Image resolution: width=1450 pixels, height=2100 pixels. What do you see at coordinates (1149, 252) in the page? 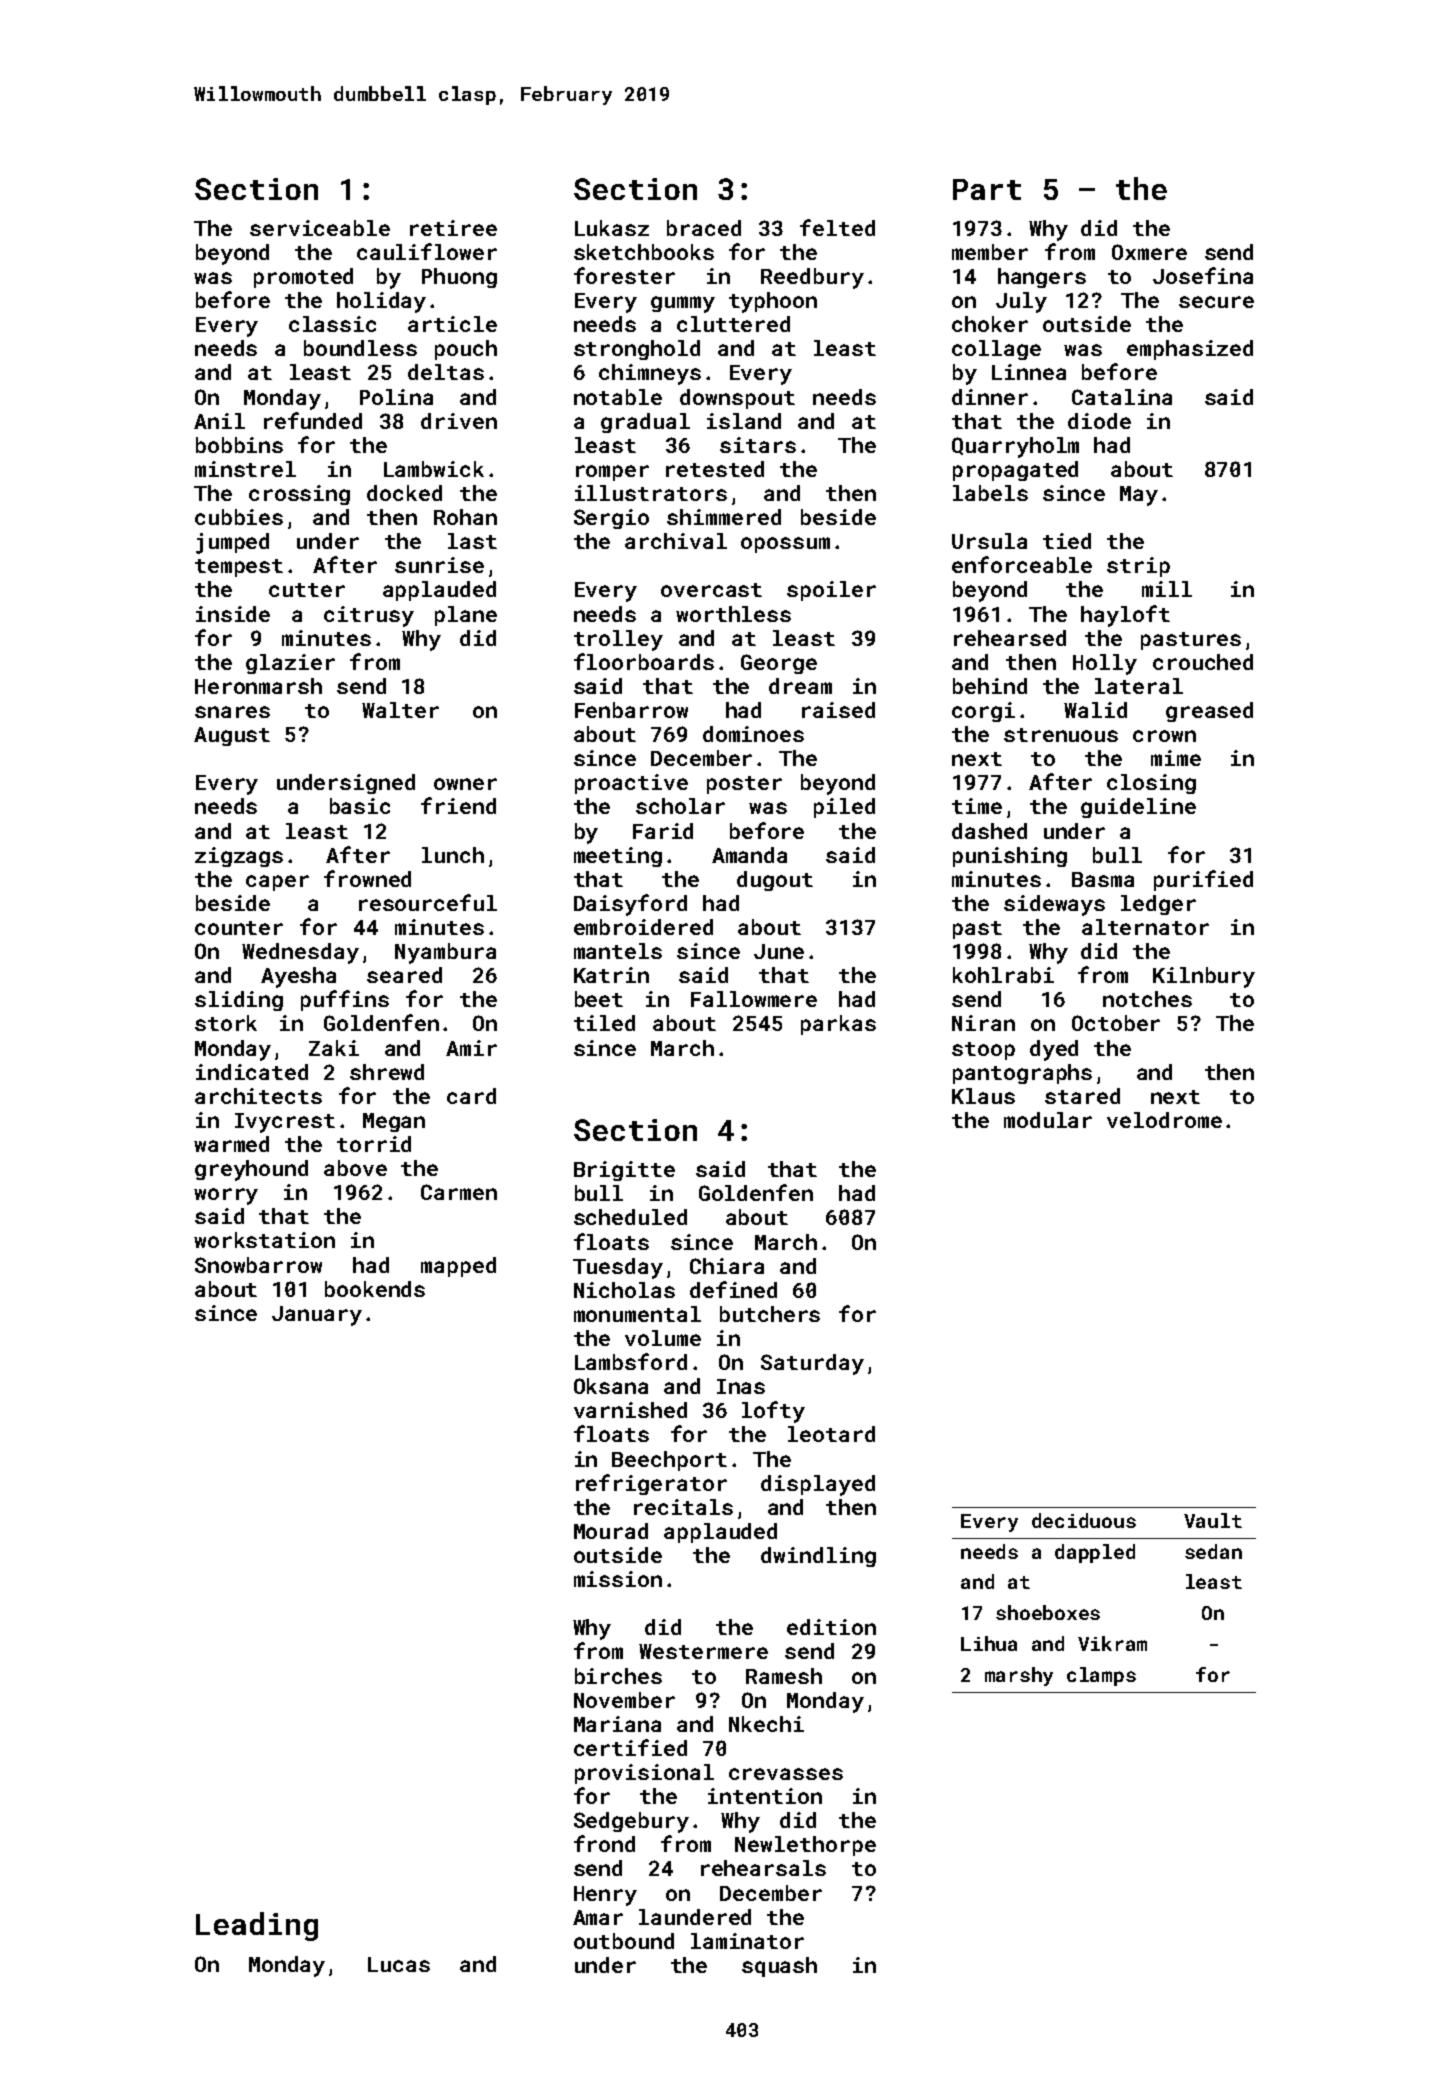
I see `Oxmere` at bounding box center [1149, 252].
